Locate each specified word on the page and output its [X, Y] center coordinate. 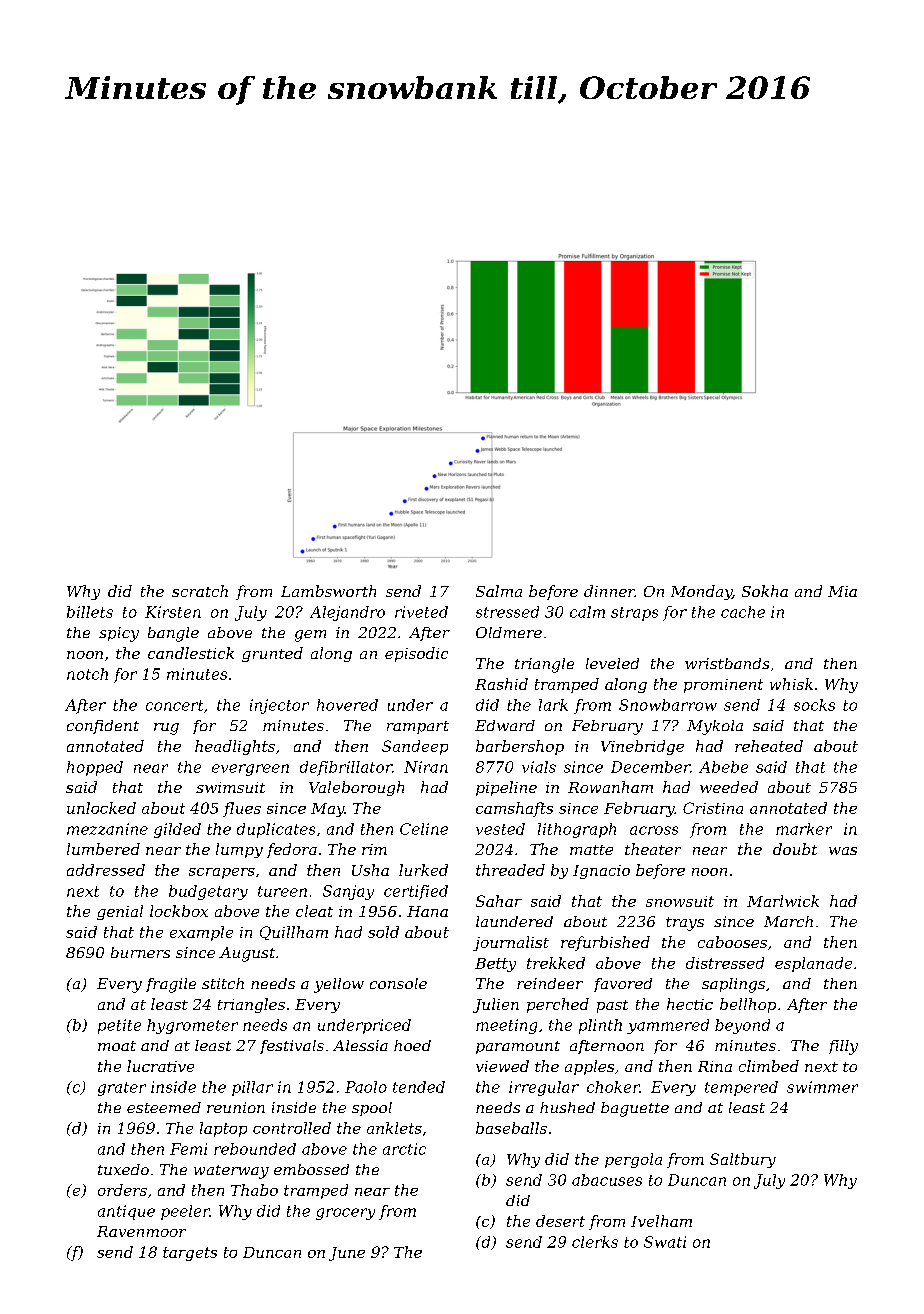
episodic [416, 654]
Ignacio [601, 872]
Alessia [360, 1045]
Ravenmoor [141, 1231]
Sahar [499, 901]
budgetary [208, 892]
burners [140, 952]
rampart [418, 727]
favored [623, 985]
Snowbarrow [668, 705]
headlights [235, 747]
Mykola [715, 727]
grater [122, 1089]
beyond [742, 1026]
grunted [272, 654]
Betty [495, 965]
